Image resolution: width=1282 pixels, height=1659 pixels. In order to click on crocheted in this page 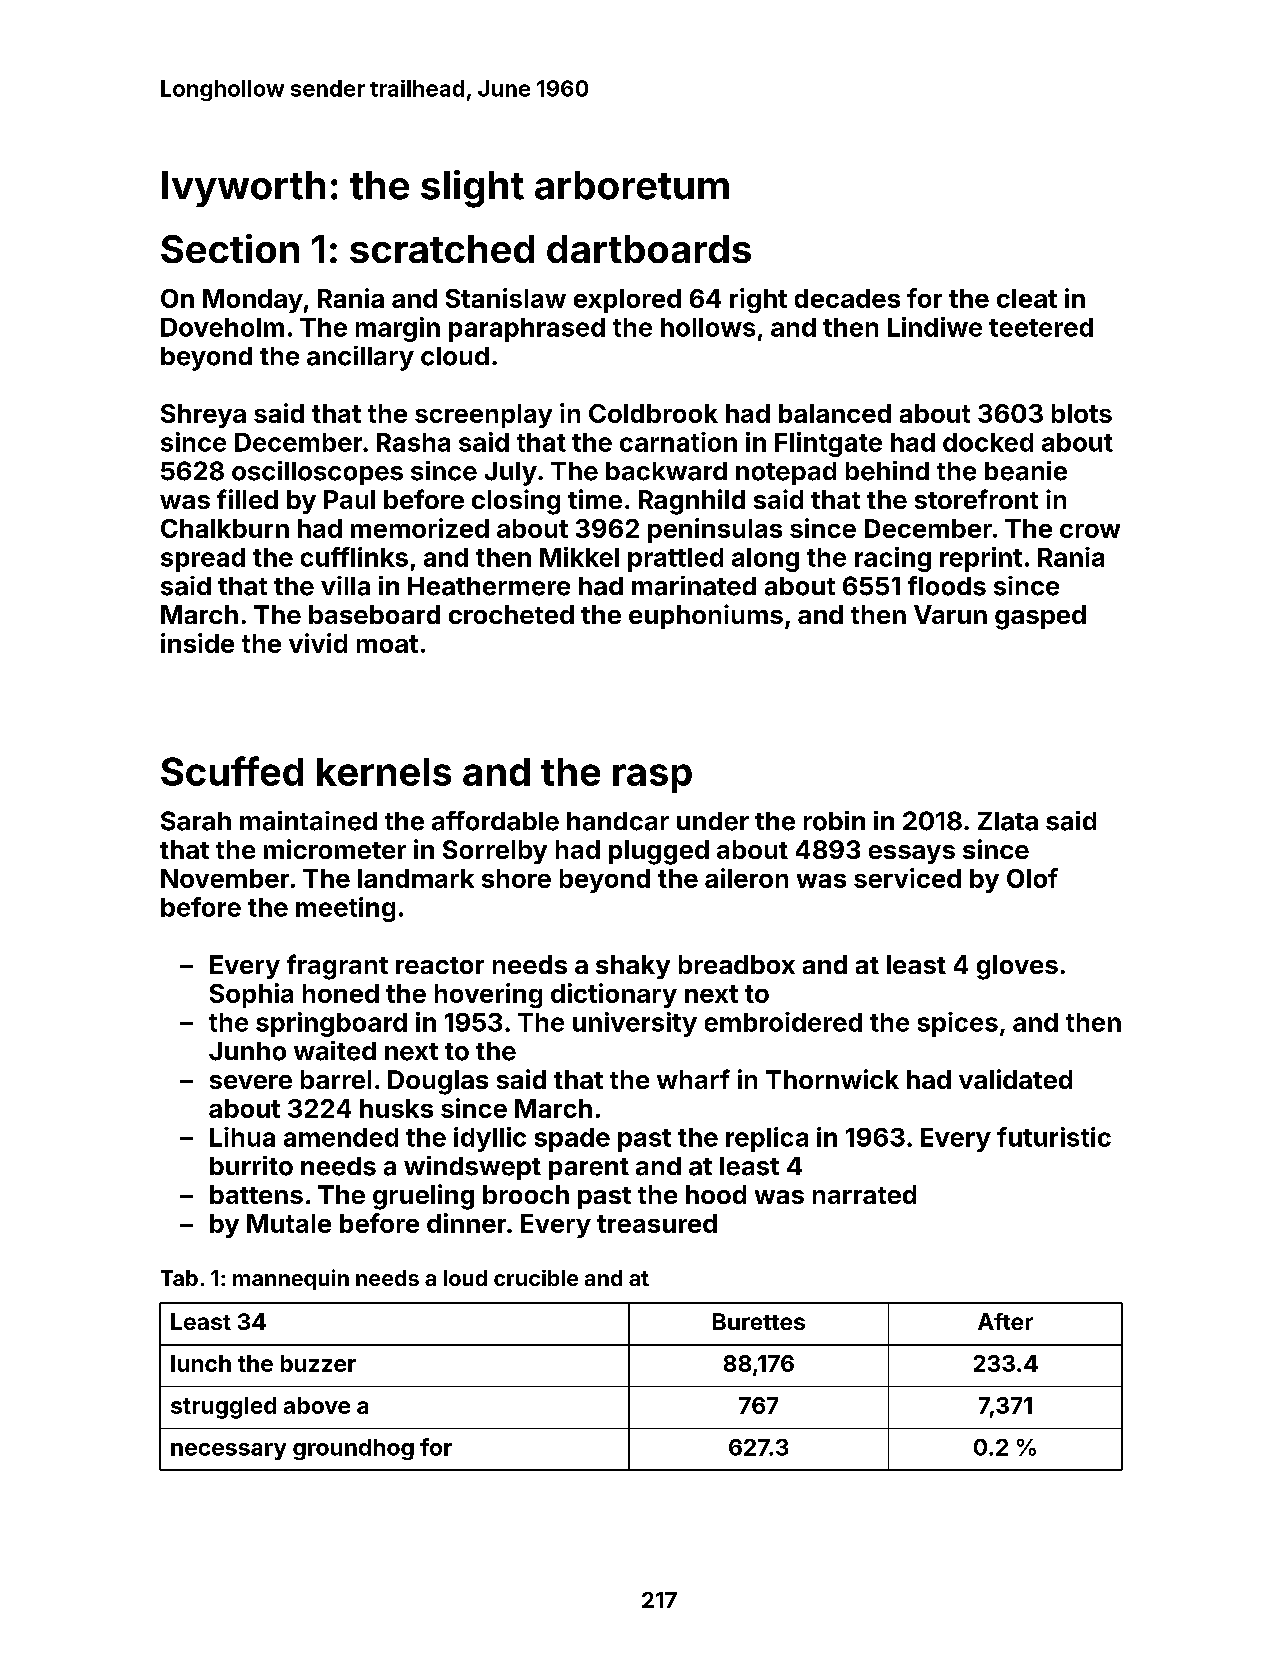, I will do `click(511, 614)`.
